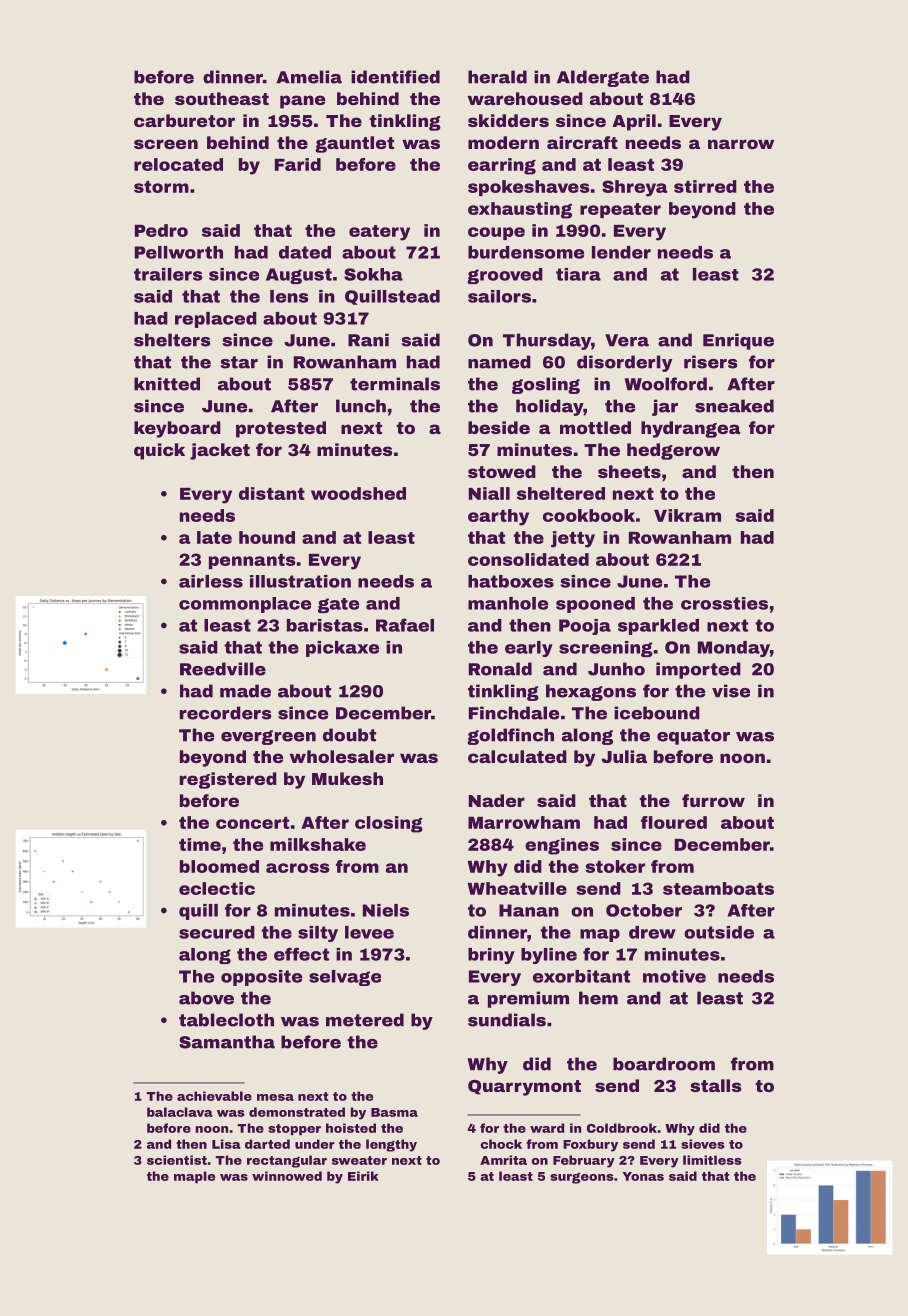 The height and width of the image is (1316, 908). What do you see at coordinates (239, 362) in the image?
I see `star` at bounding box center [239, 362].
